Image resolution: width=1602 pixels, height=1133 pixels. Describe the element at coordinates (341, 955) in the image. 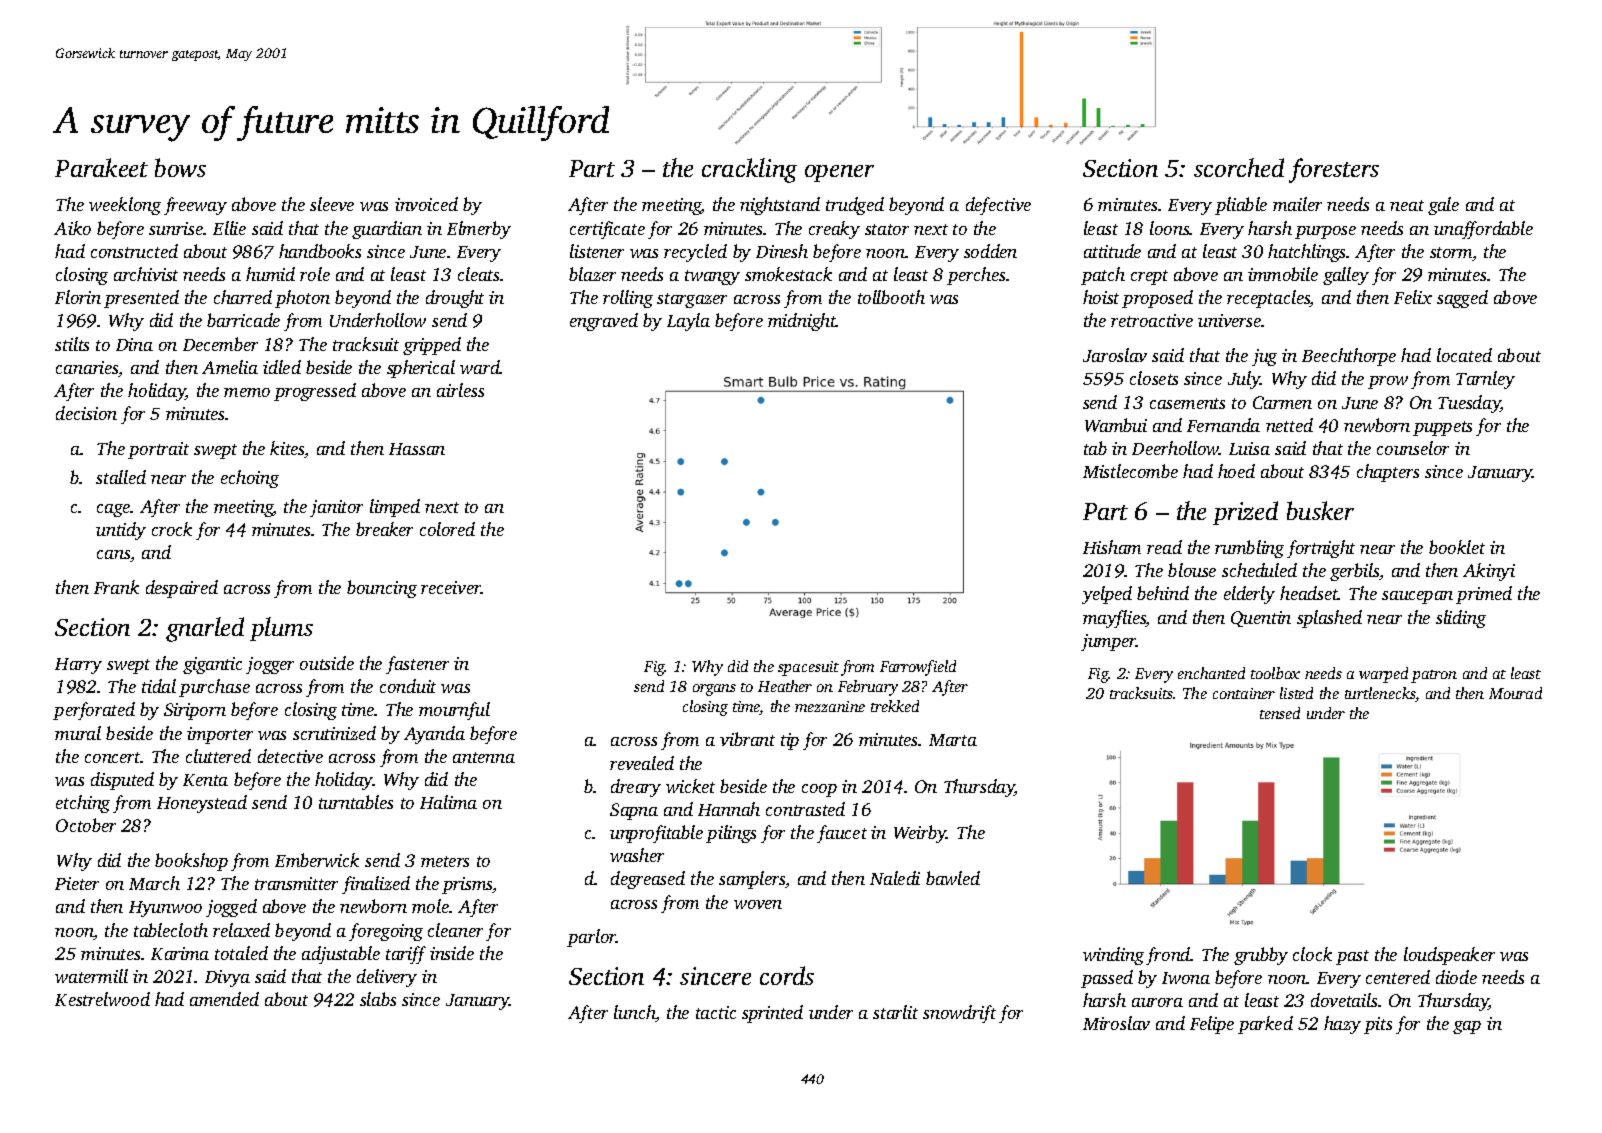

I see `adjustable` at that location.
